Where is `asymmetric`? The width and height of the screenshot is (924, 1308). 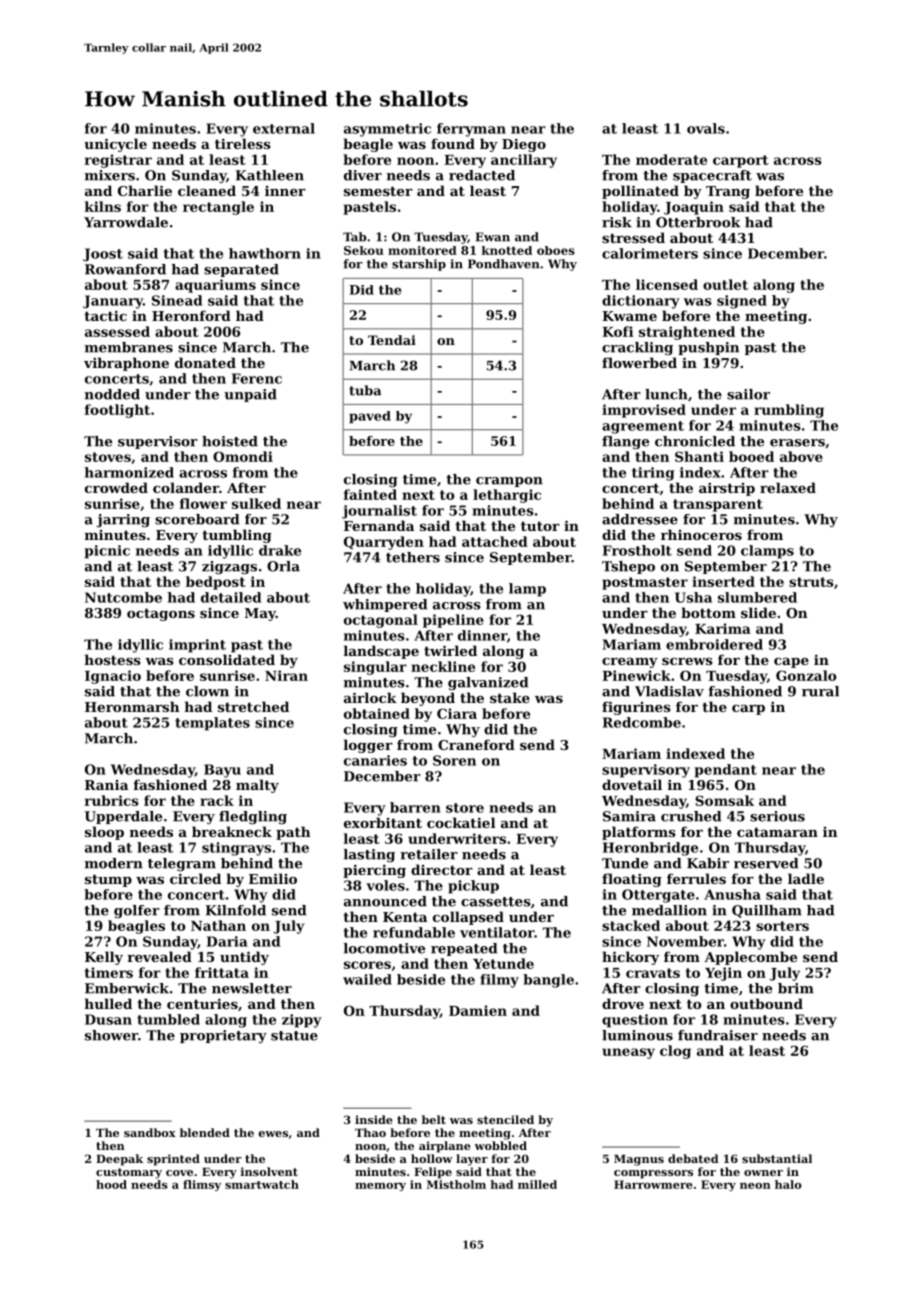
asymmetric is located at coordinates (387, 130).
